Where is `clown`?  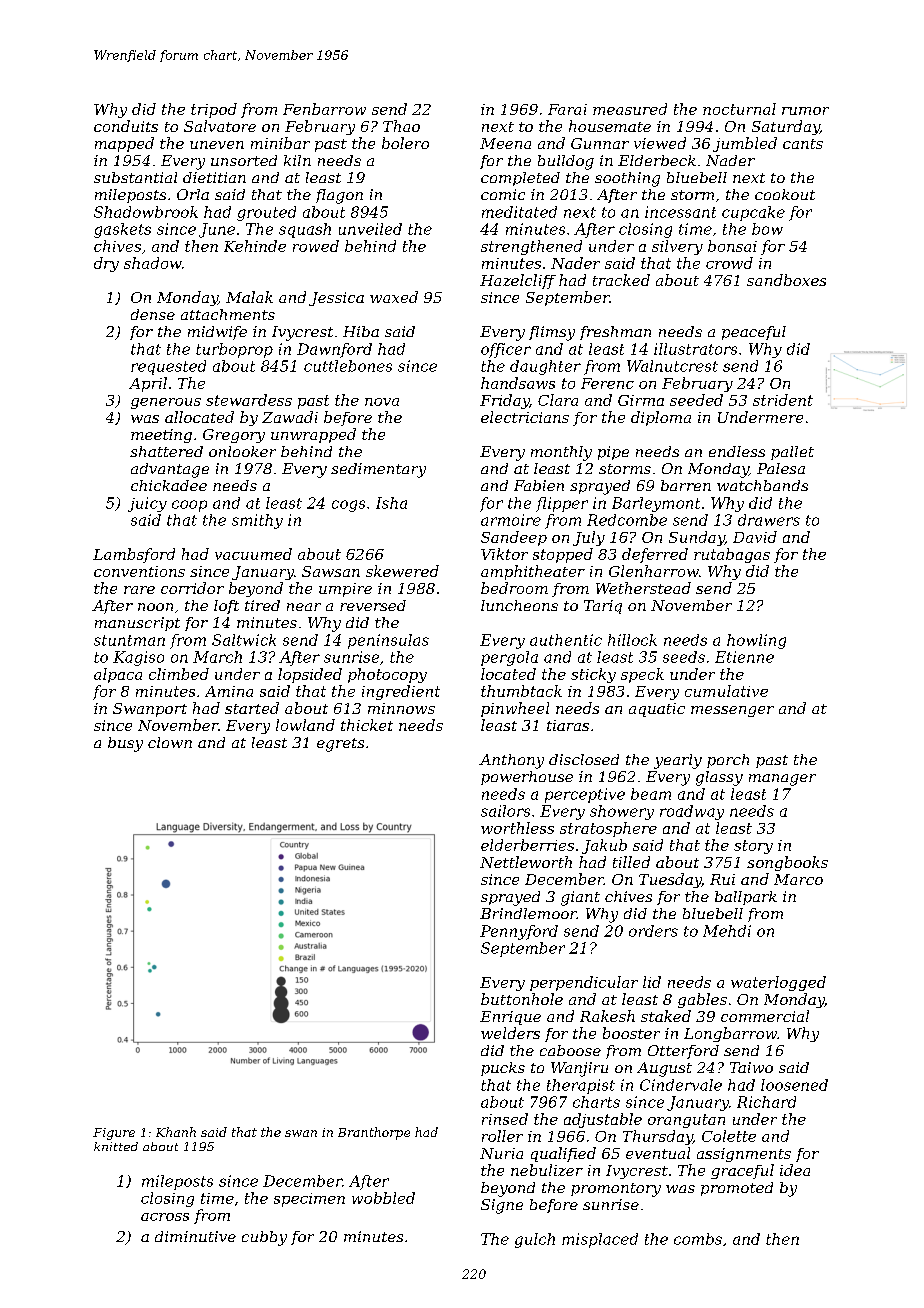
clown is located at coordinates (170, 742).
